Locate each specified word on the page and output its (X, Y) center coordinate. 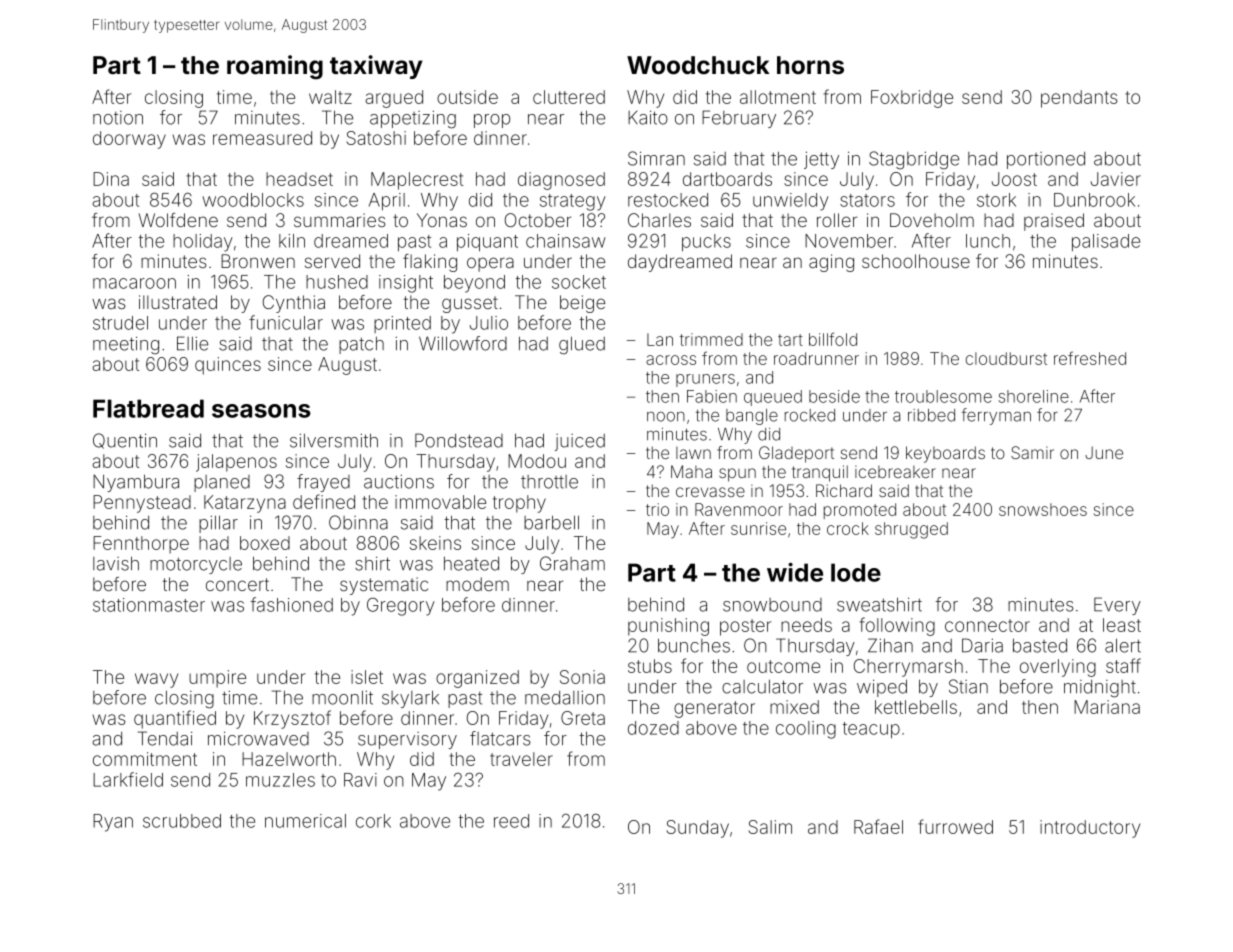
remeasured (262, 138)
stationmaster (149, 605)
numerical (305, 821)
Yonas (442, 220)
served (332, 261)
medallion (565, 698)
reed (511, 821)
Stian (968, 686)
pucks (706, 243)
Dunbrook (1094, 200)
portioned (1046, 160)
